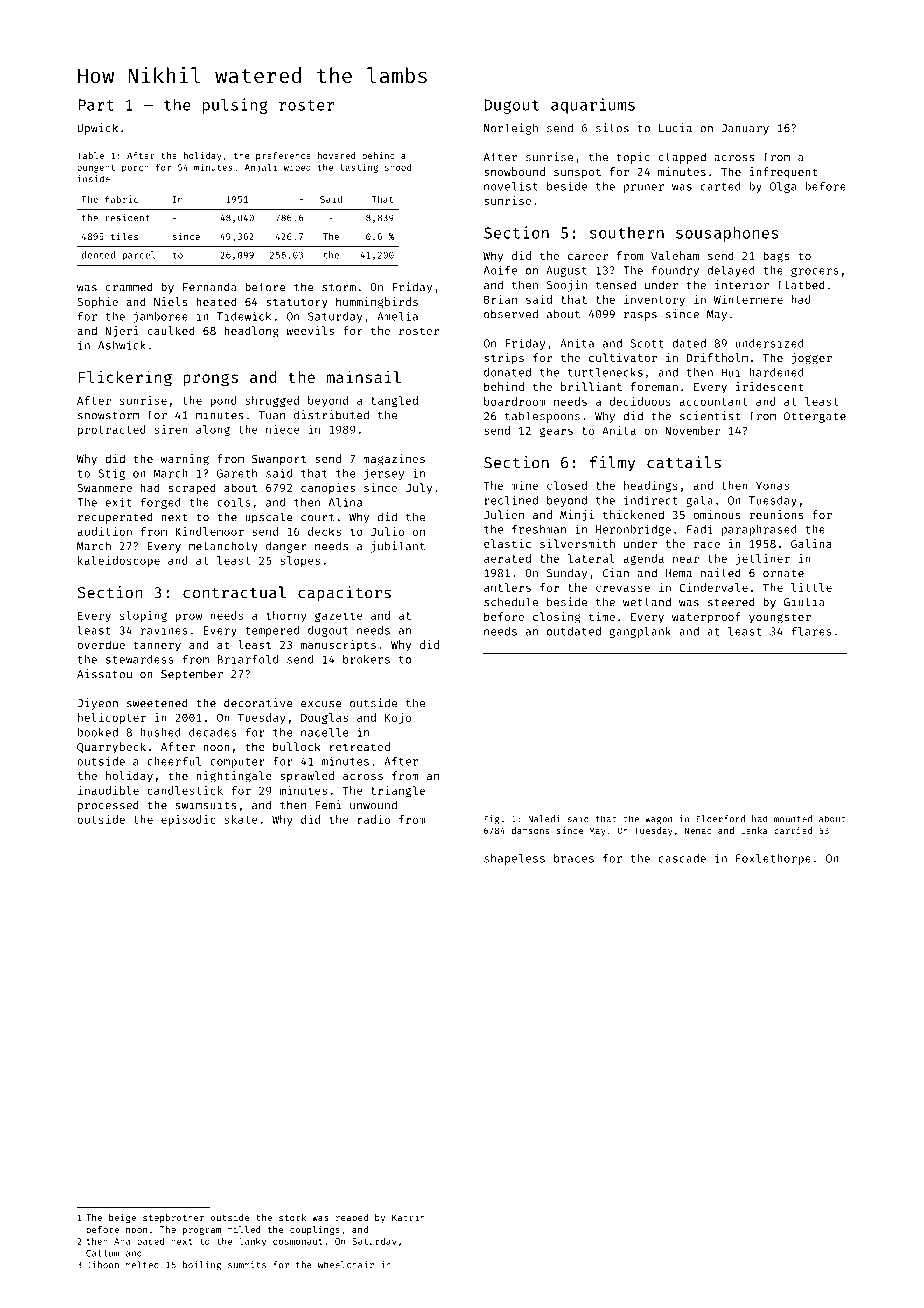 This document has width=924, height=1308. I want to click on Katrin, so click(408, 1217).
